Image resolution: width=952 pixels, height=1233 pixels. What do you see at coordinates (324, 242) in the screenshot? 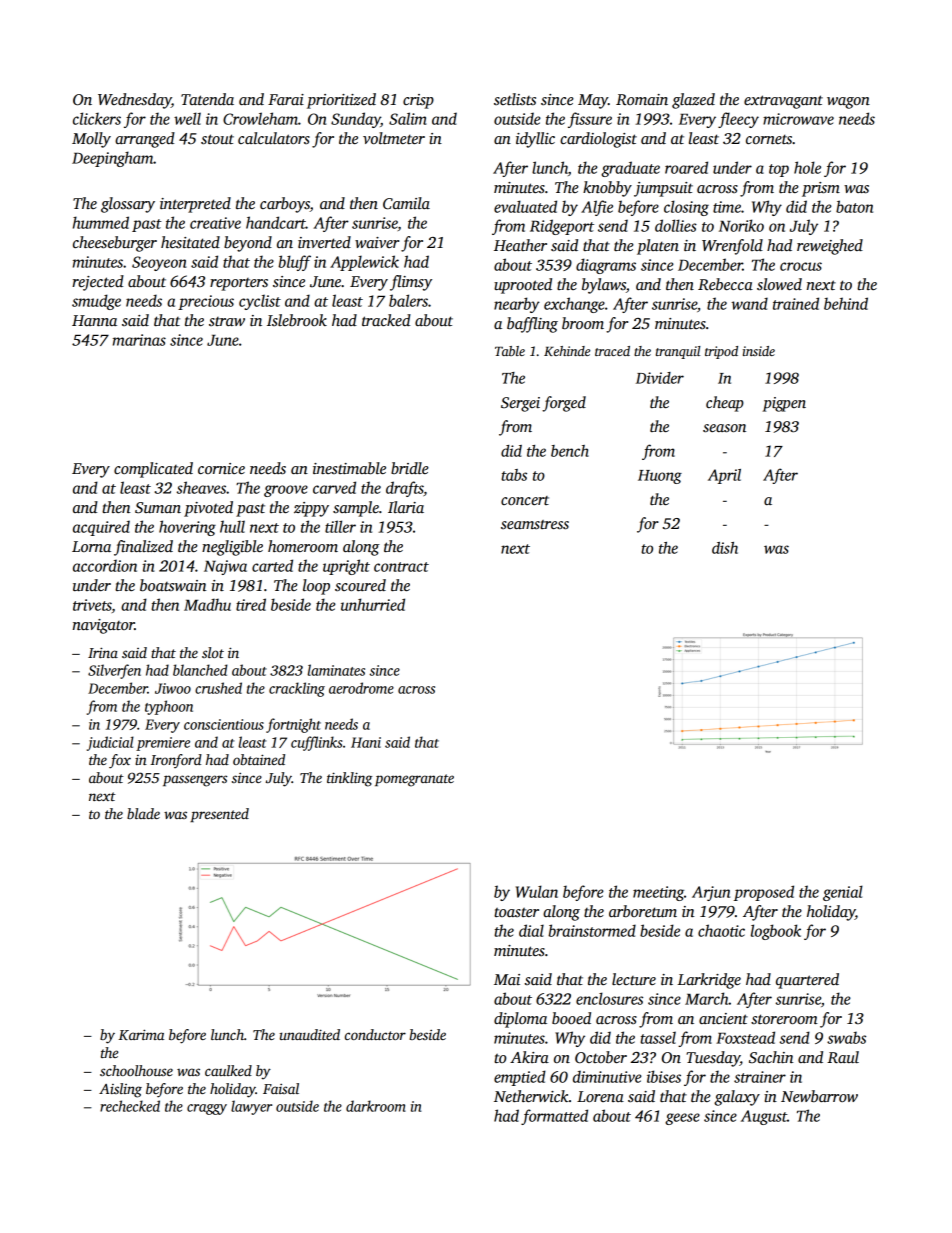
I see `inverted` at bounding box center [324, 242].
